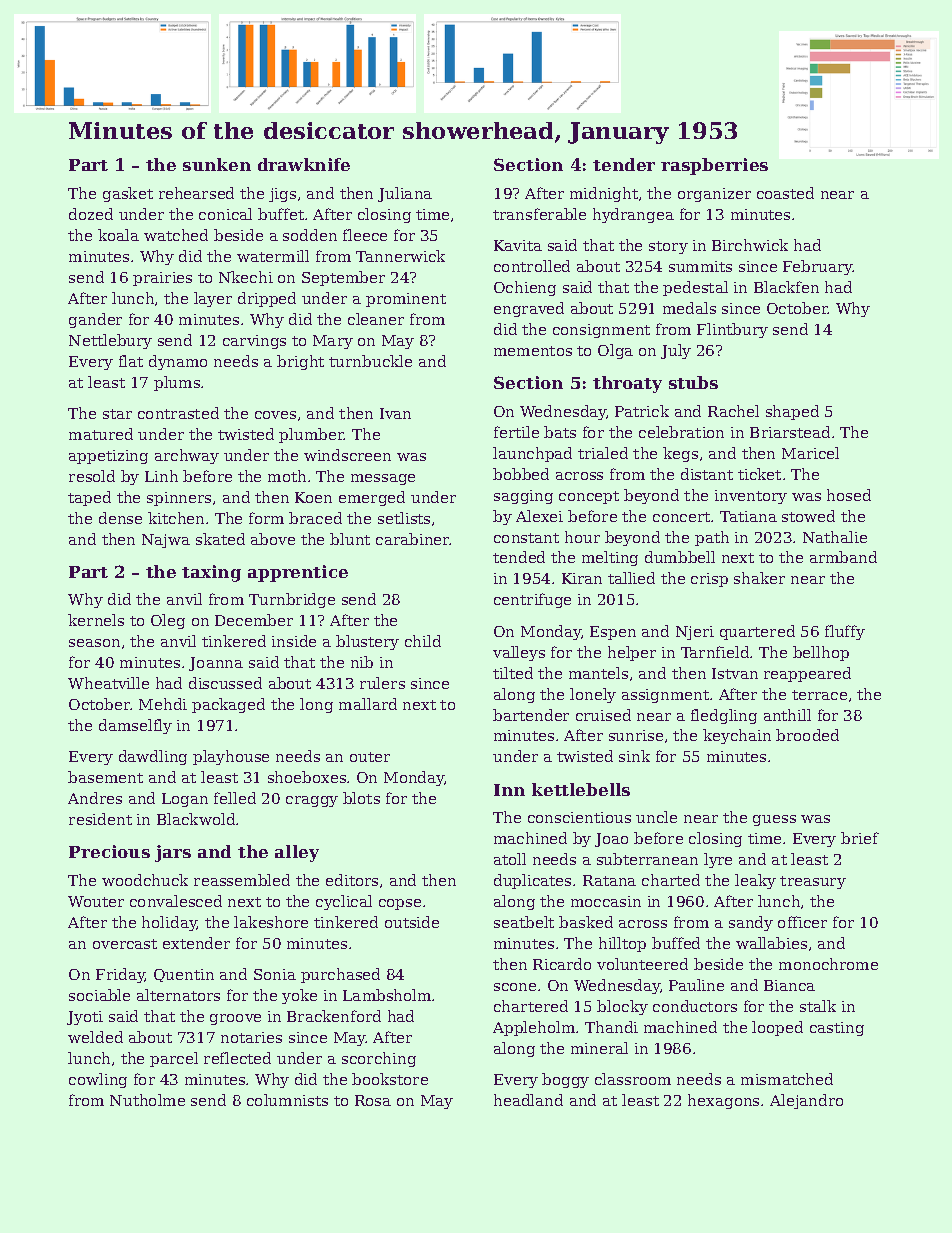 The image size is (952, 1233). Describe the element at coordinates (373, 1100) in the document. I see `Rosa` at that location.
